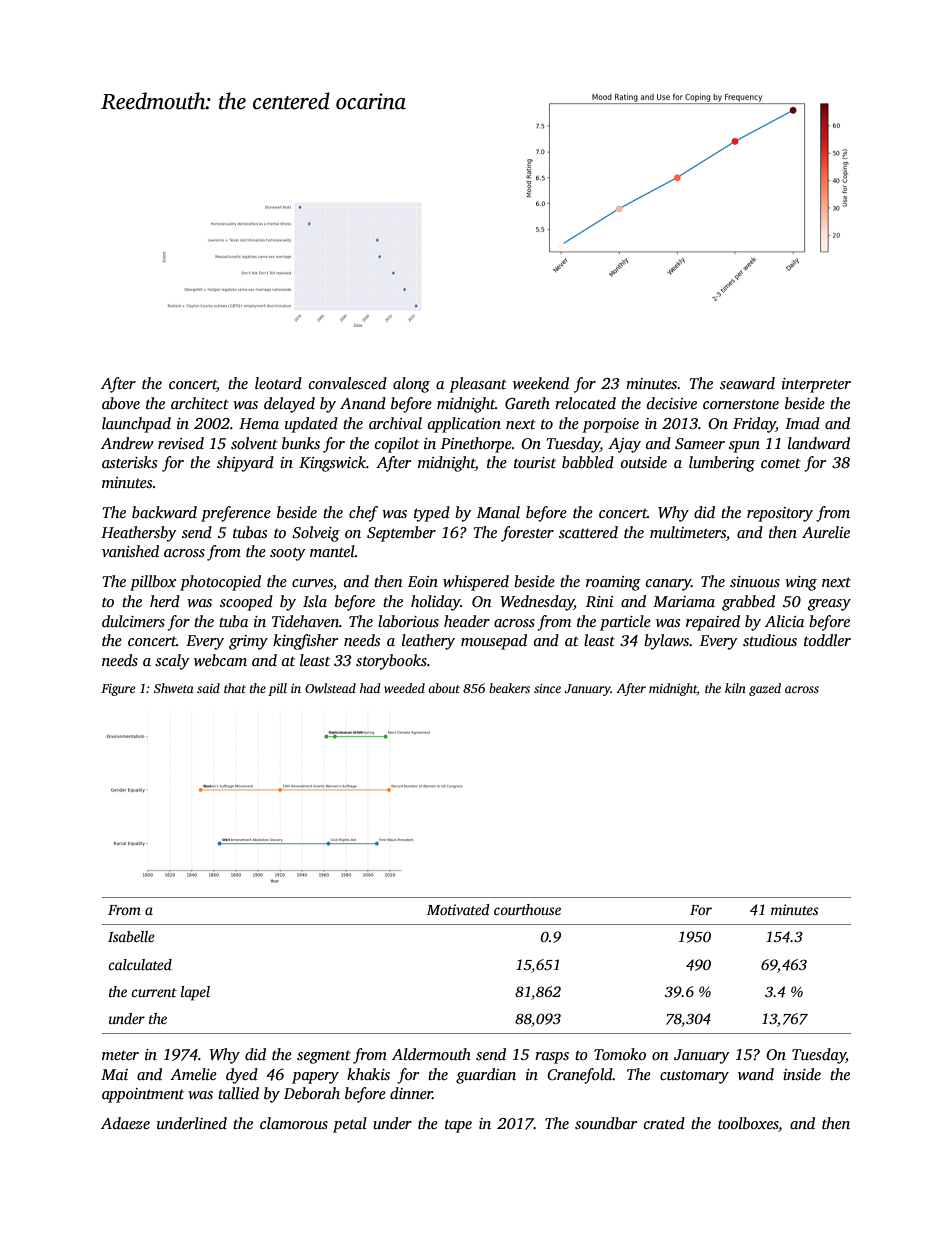 This screenshot has width=952, height=1233. Describe the element at coordinates (535, 462) in the screenshot. I see `tourist` at that location.
